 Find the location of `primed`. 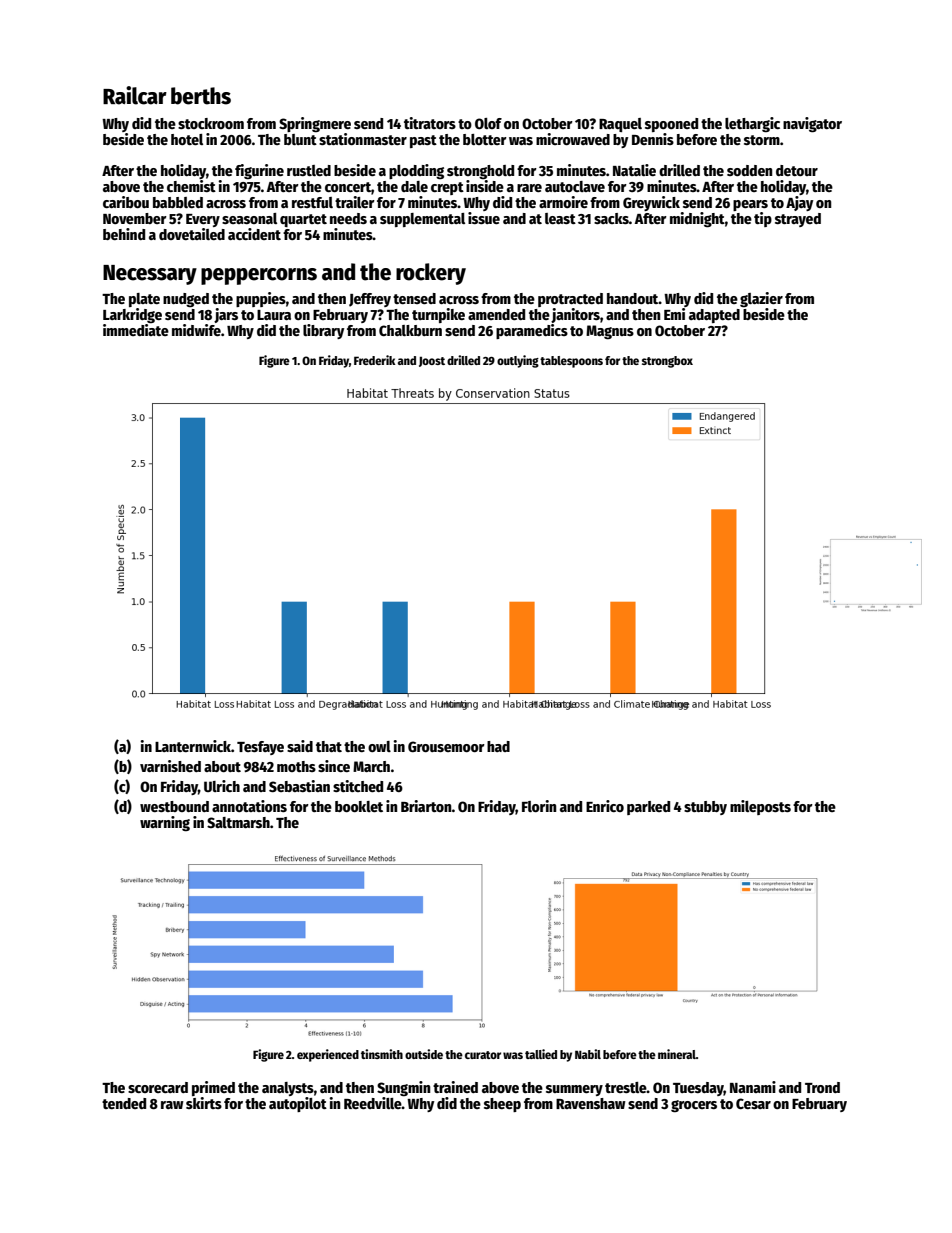

primed is located at coordinates (213, 1088).
